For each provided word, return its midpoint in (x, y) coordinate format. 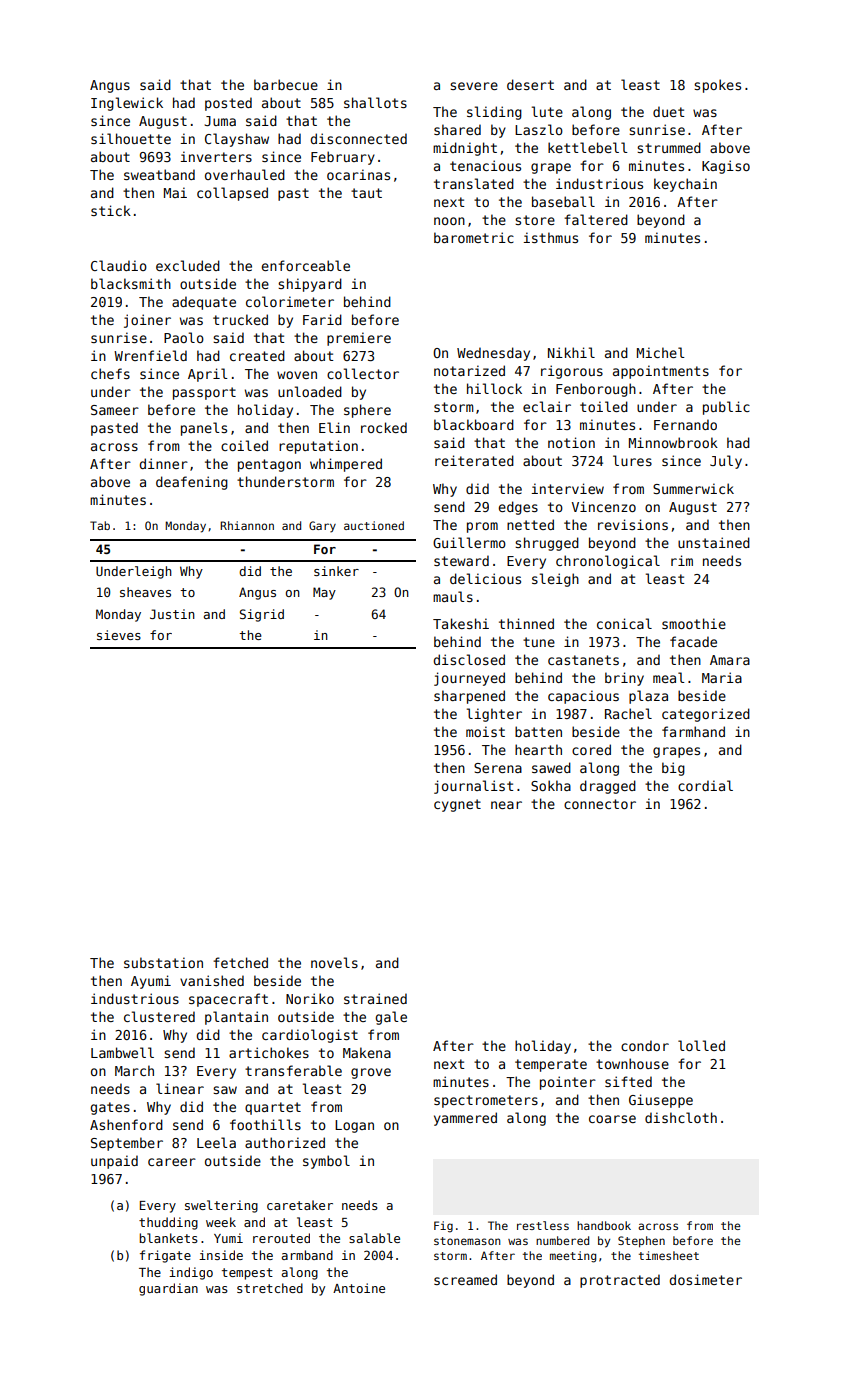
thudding (168, 1223)
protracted (620, 1281)
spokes (717, 86)
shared (457, 129)
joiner (147, 321)
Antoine (359, 1288)
